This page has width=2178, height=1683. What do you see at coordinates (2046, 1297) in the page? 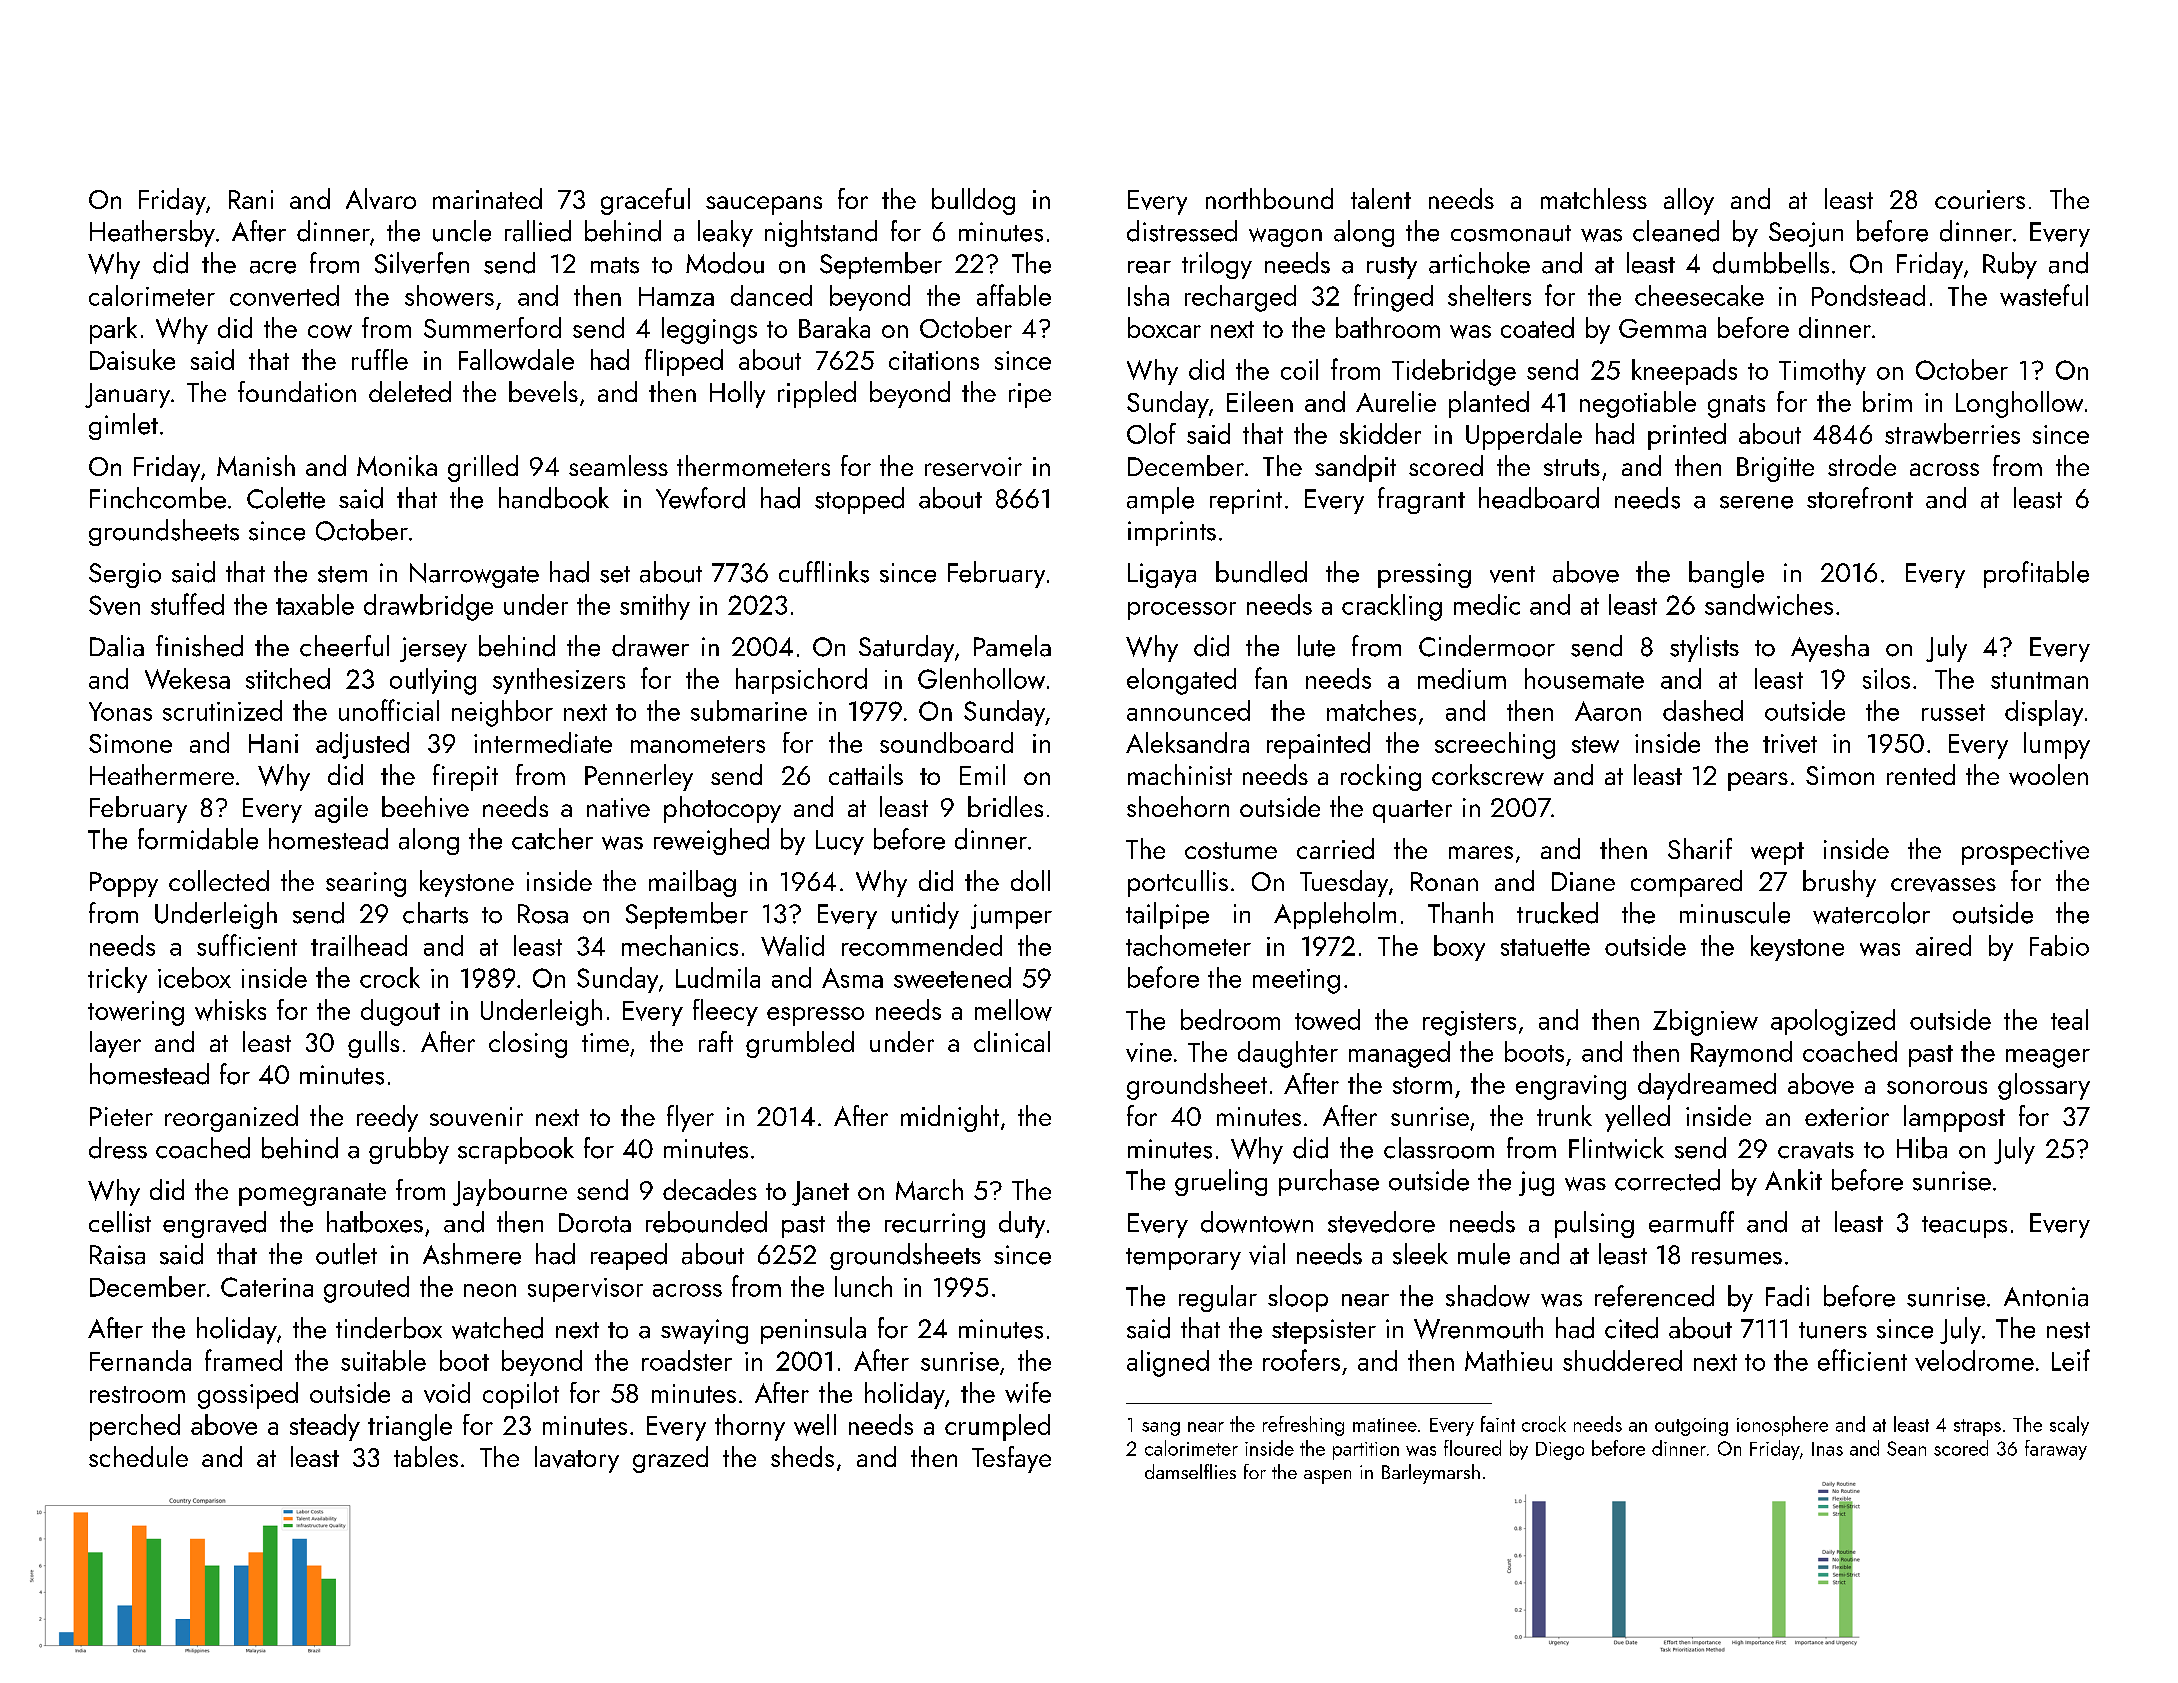
I see `Antonia` at bounding box center [2046, 1297].
